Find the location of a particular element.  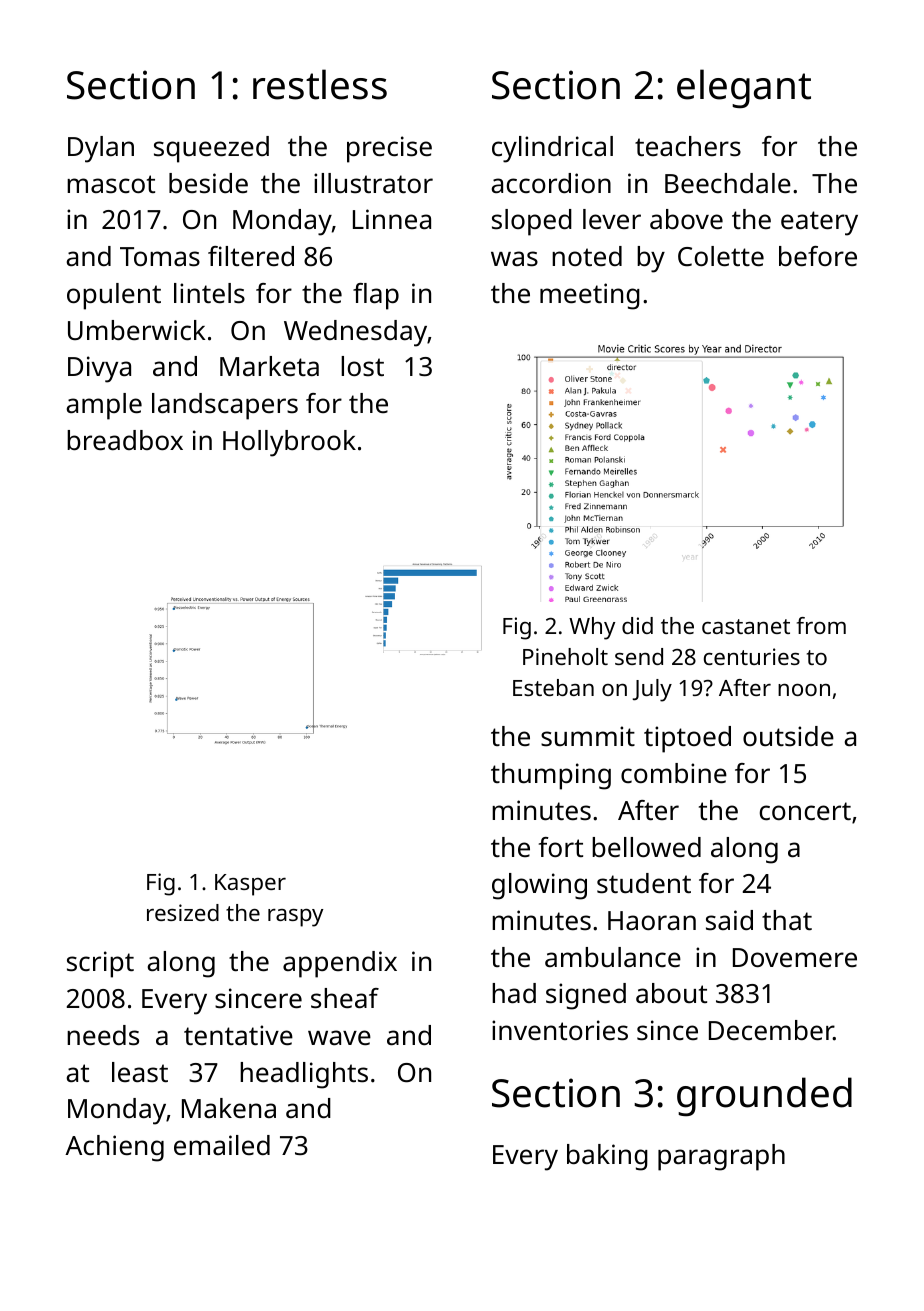

outside is located at coordinates (788, 736).
